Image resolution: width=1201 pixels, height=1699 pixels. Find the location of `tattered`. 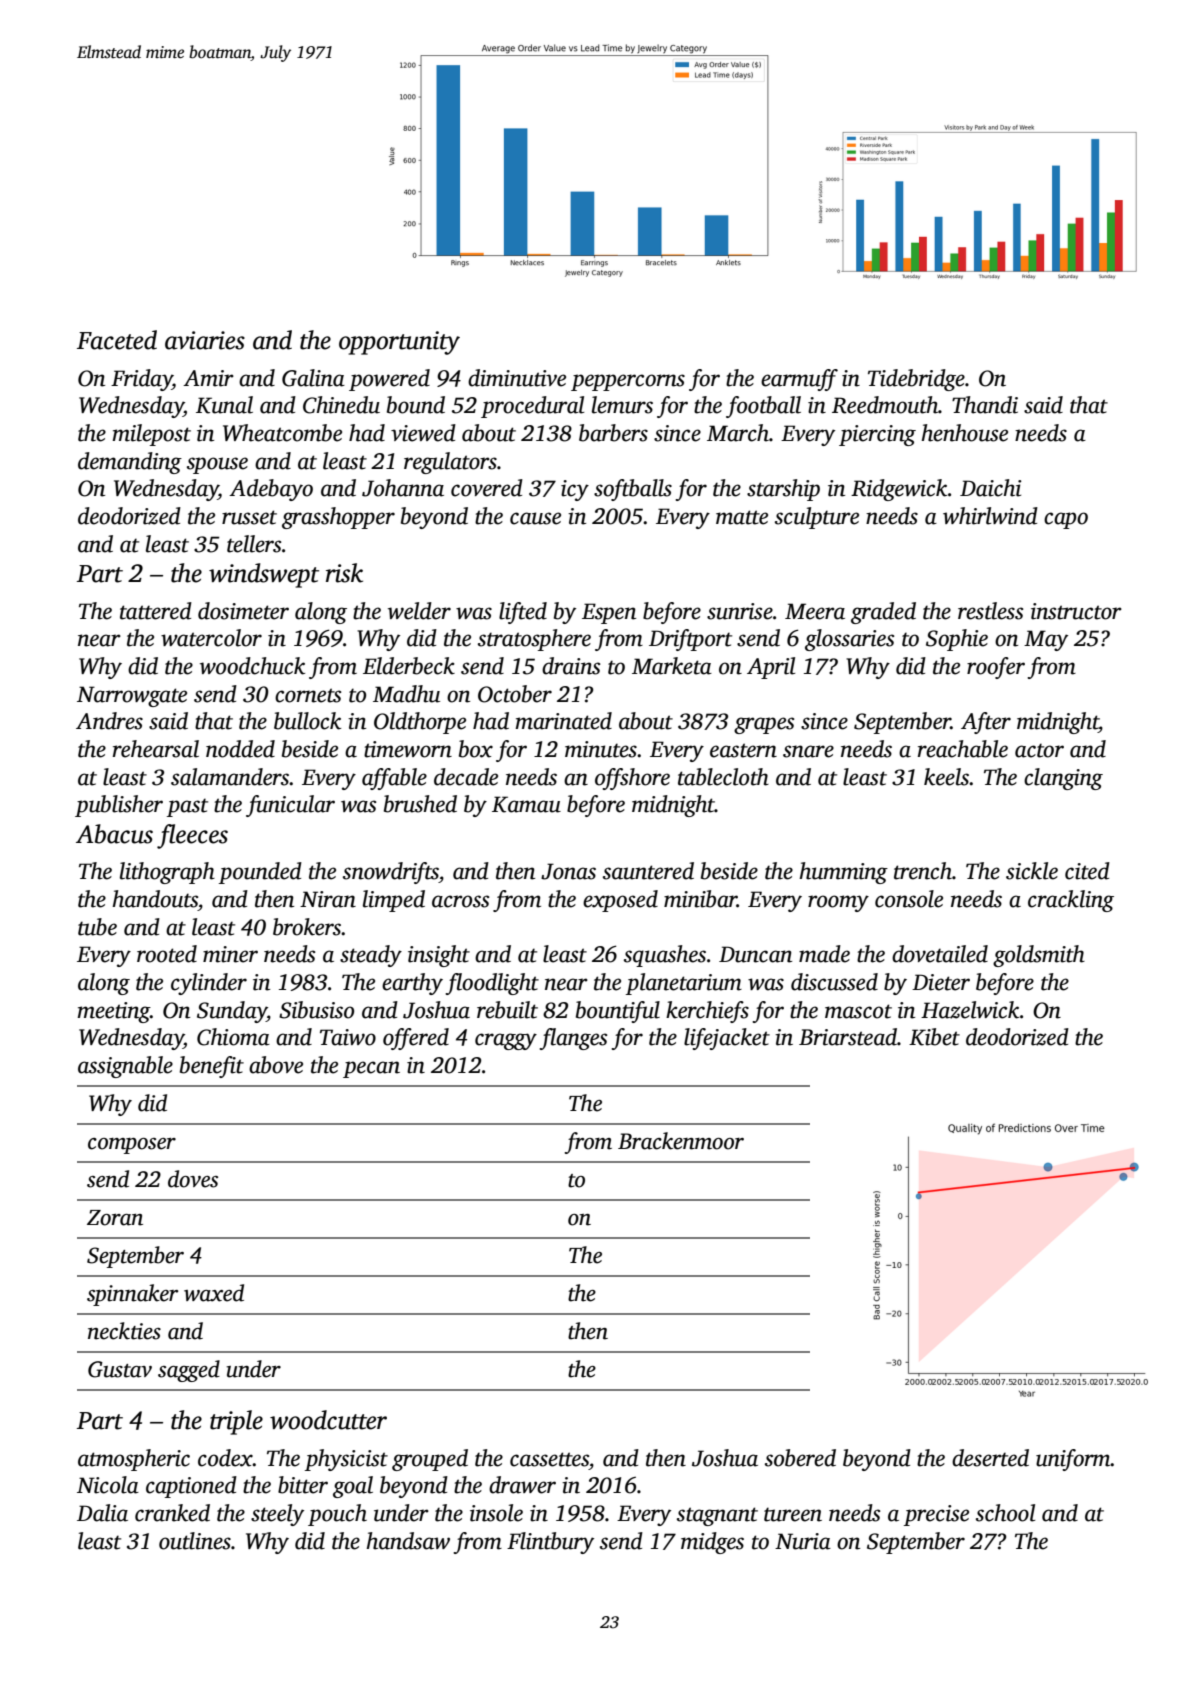

tattered is located at coordinates (156, 611).
